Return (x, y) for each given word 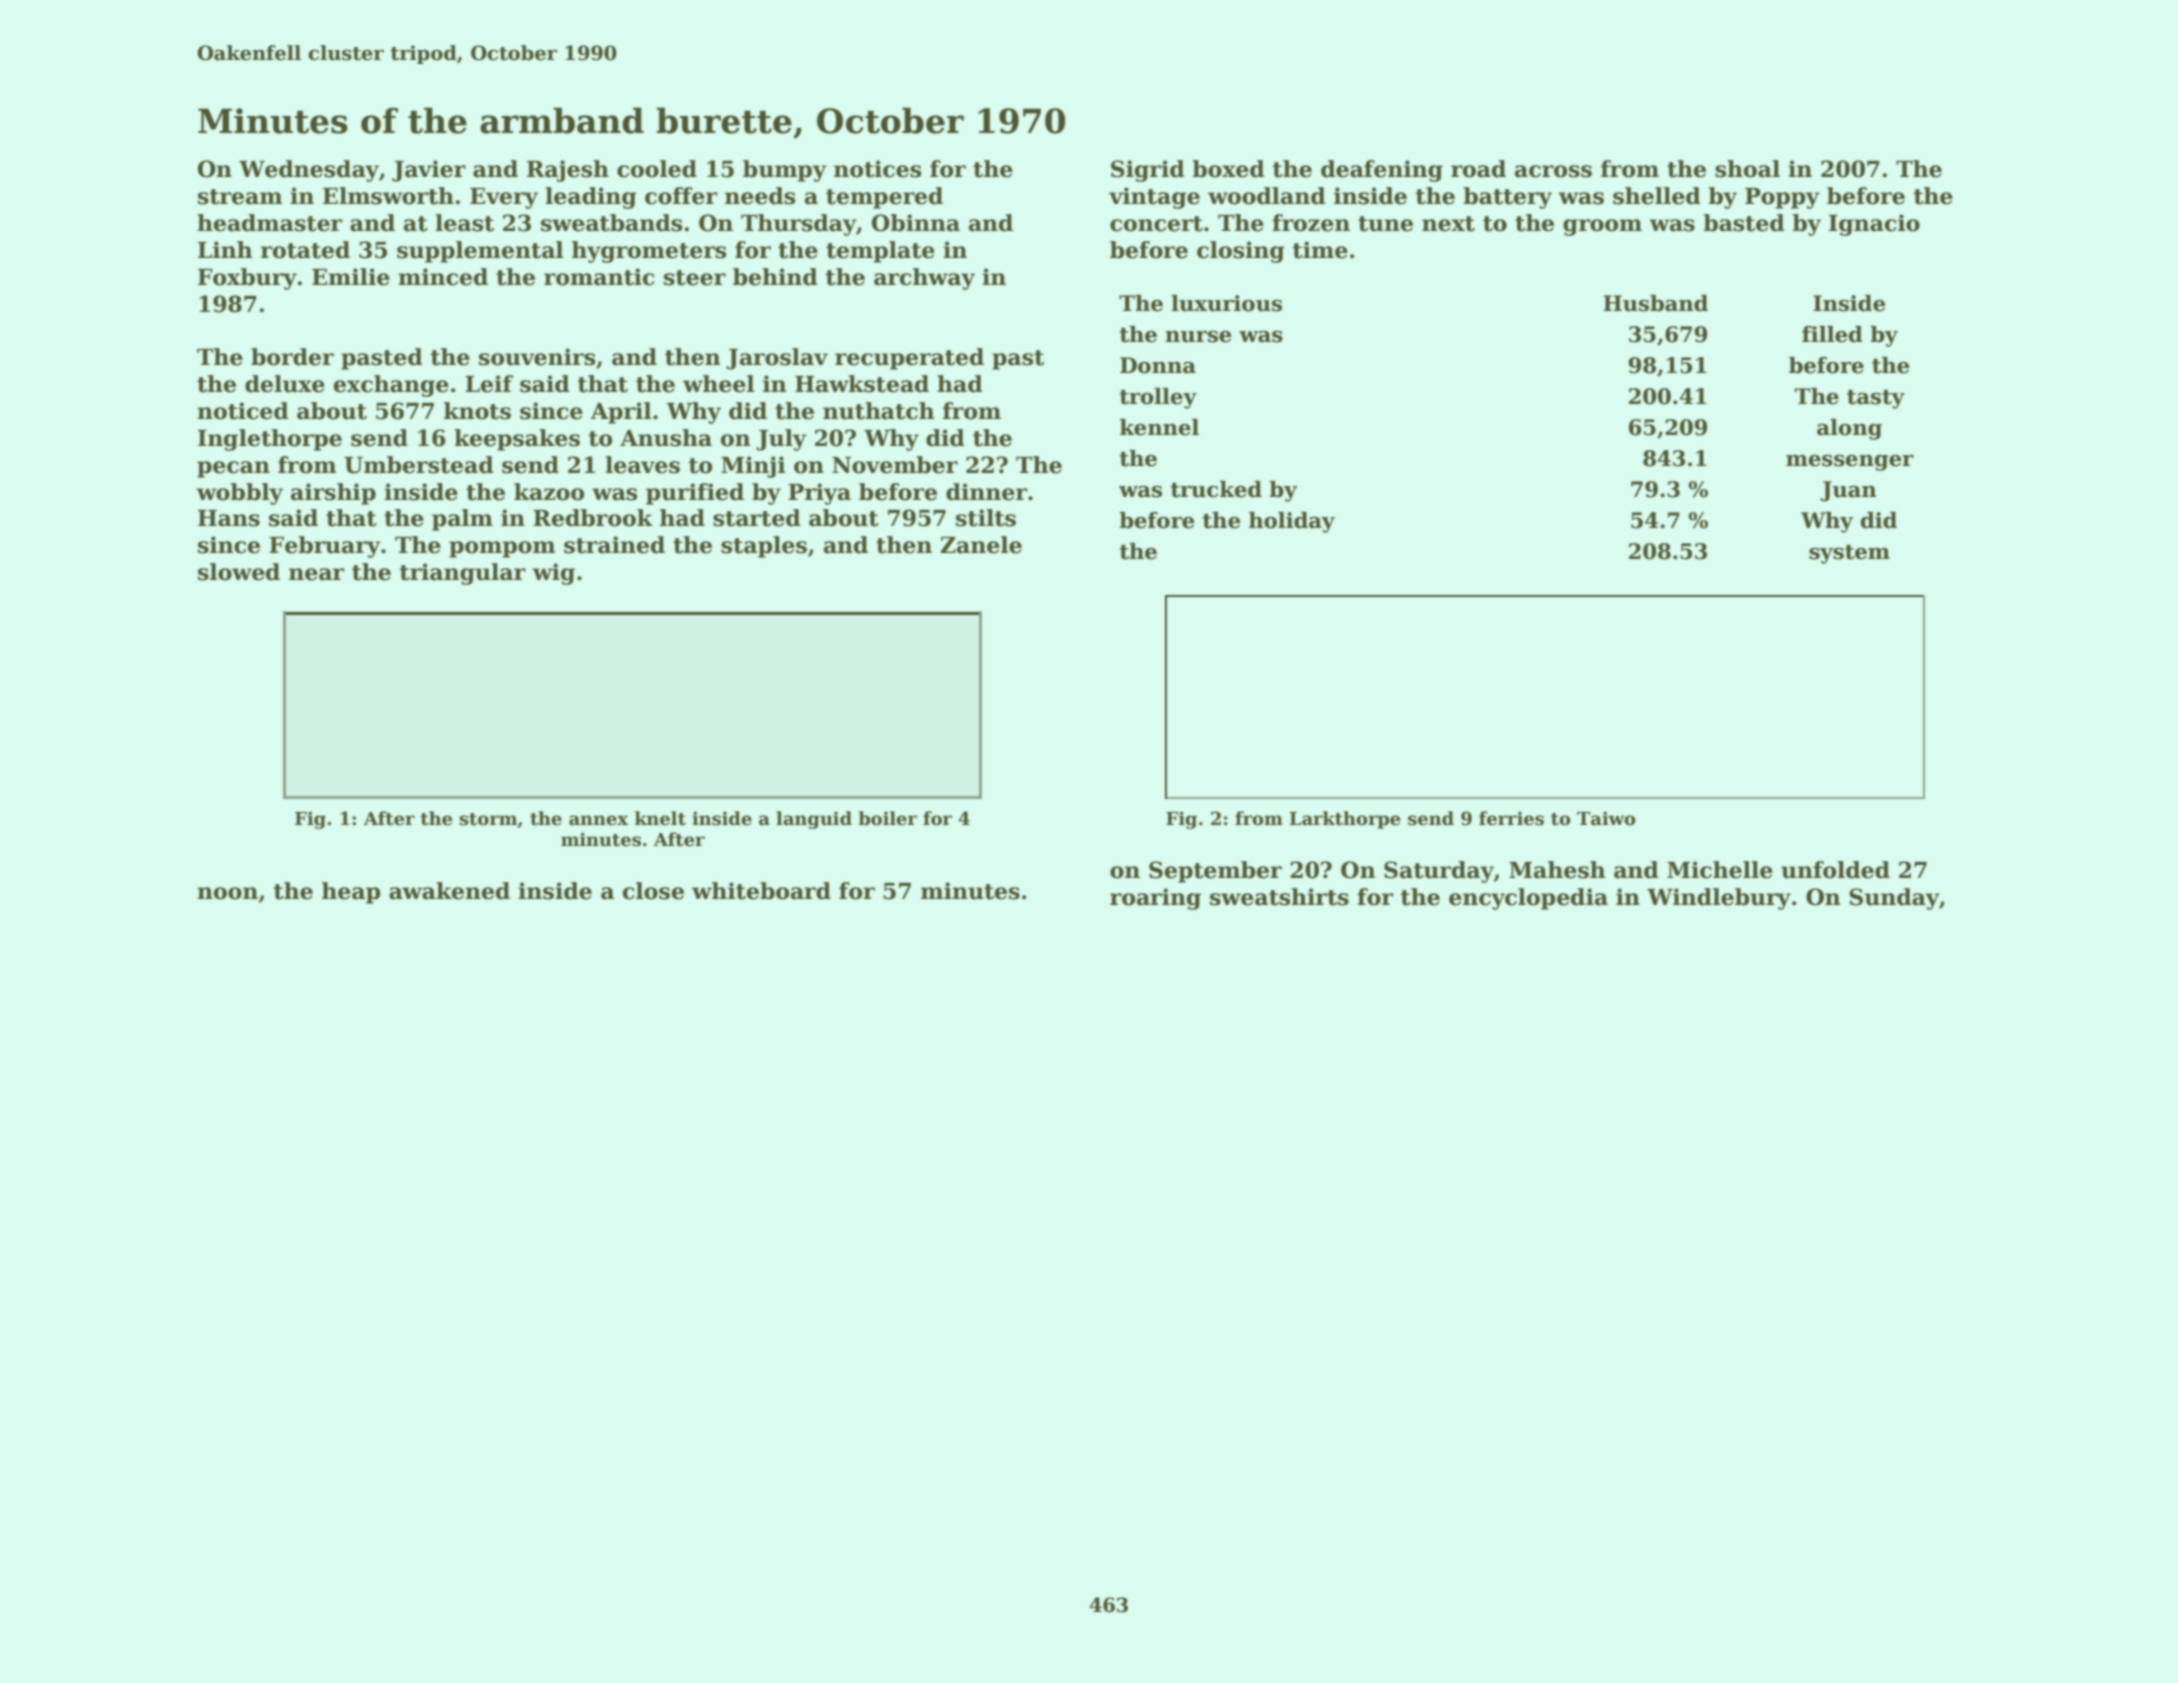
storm (488, 819)
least (464, 223)
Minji (753, 467)
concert (1156, 224)
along (1849, 429)
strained (614, 545)
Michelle (1720, 870)
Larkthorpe (1344, 820)
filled (1832, 334)
